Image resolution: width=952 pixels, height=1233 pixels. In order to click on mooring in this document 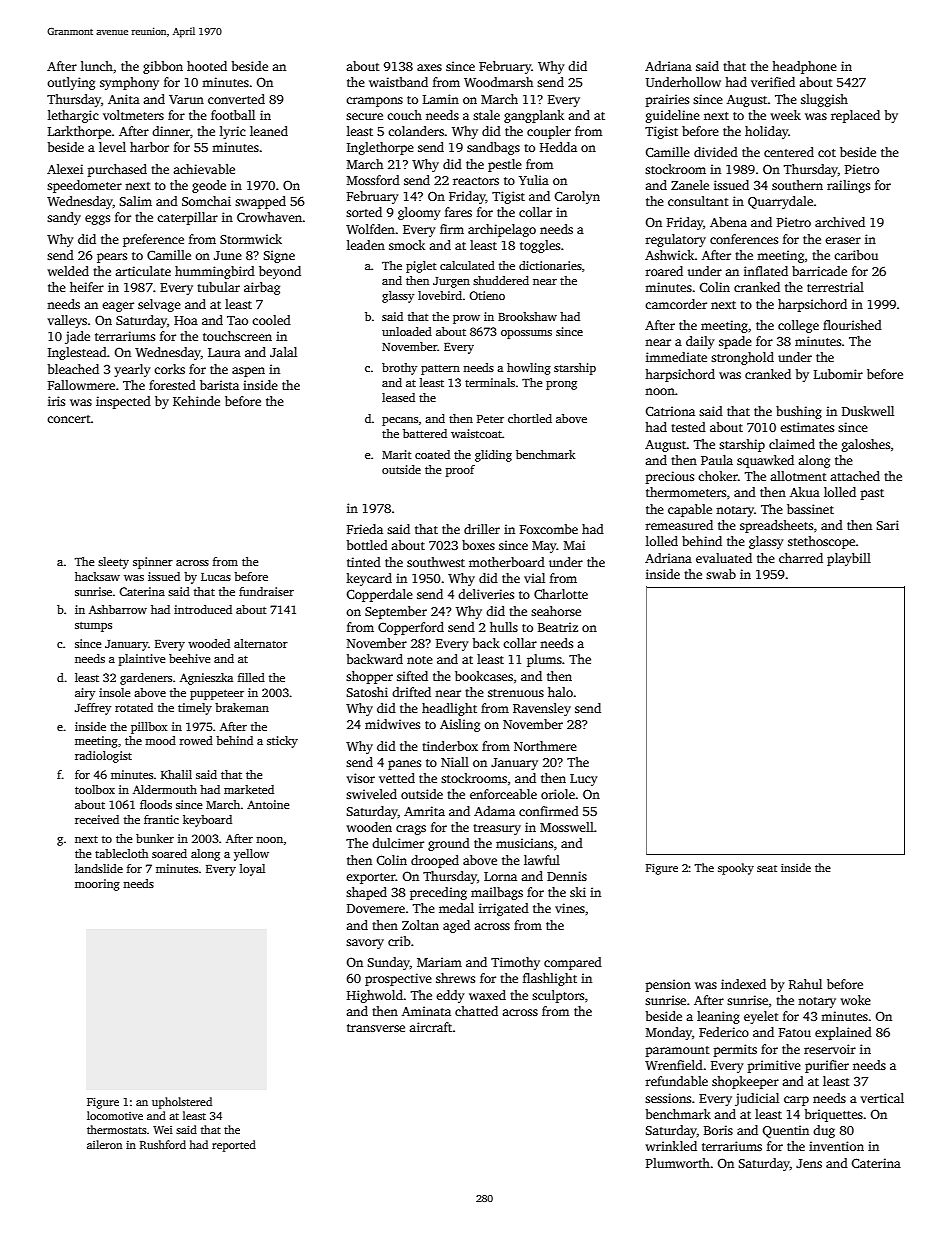, I will do `click(97, 885)`.
